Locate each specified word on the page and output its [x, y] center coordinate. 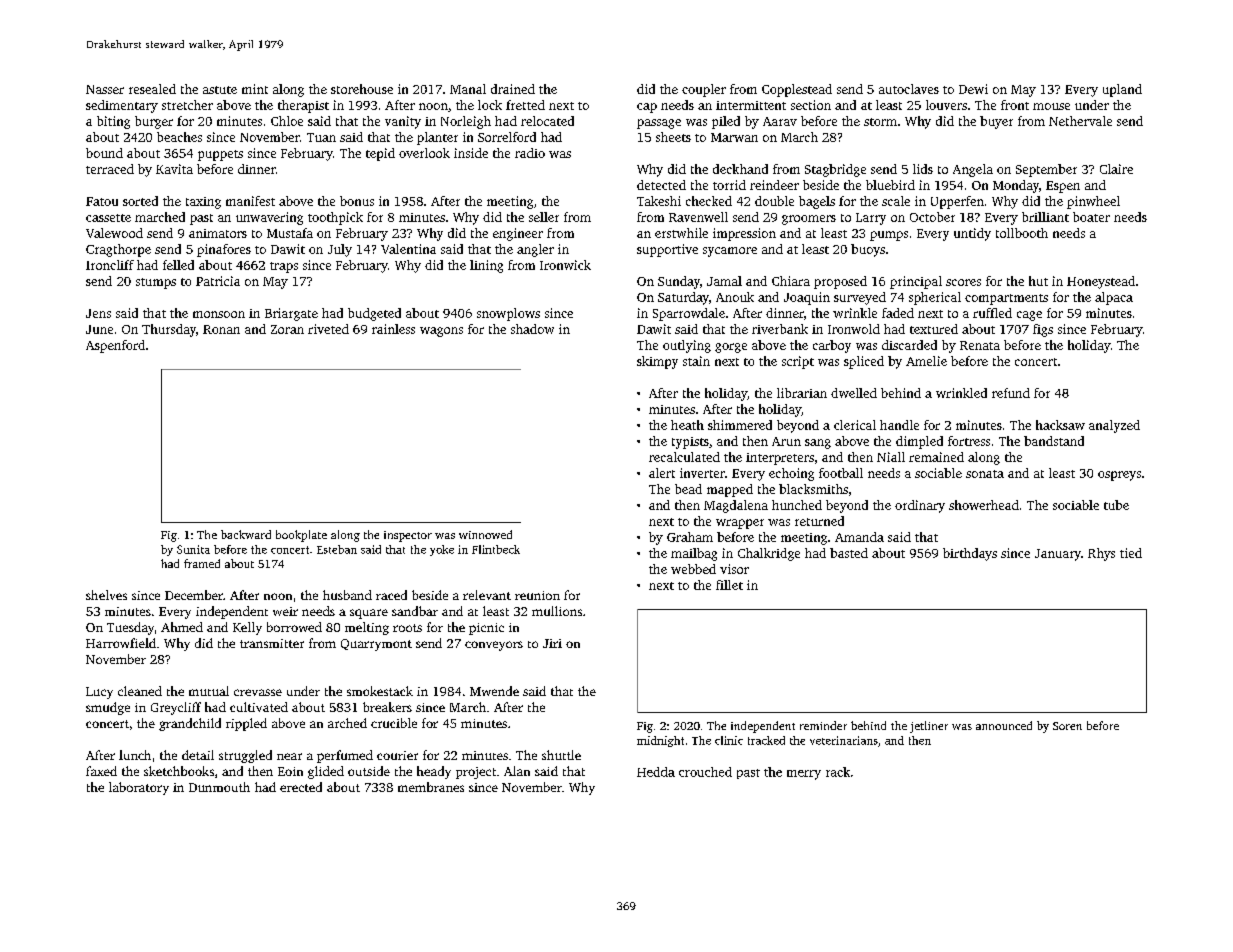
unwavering [269, 218]
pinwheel [1093, 202]
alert [662, 473]
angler [535, 250]
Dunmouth [219, 787]
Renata [980, 345]
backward [246, 534]
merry [804, 775]
